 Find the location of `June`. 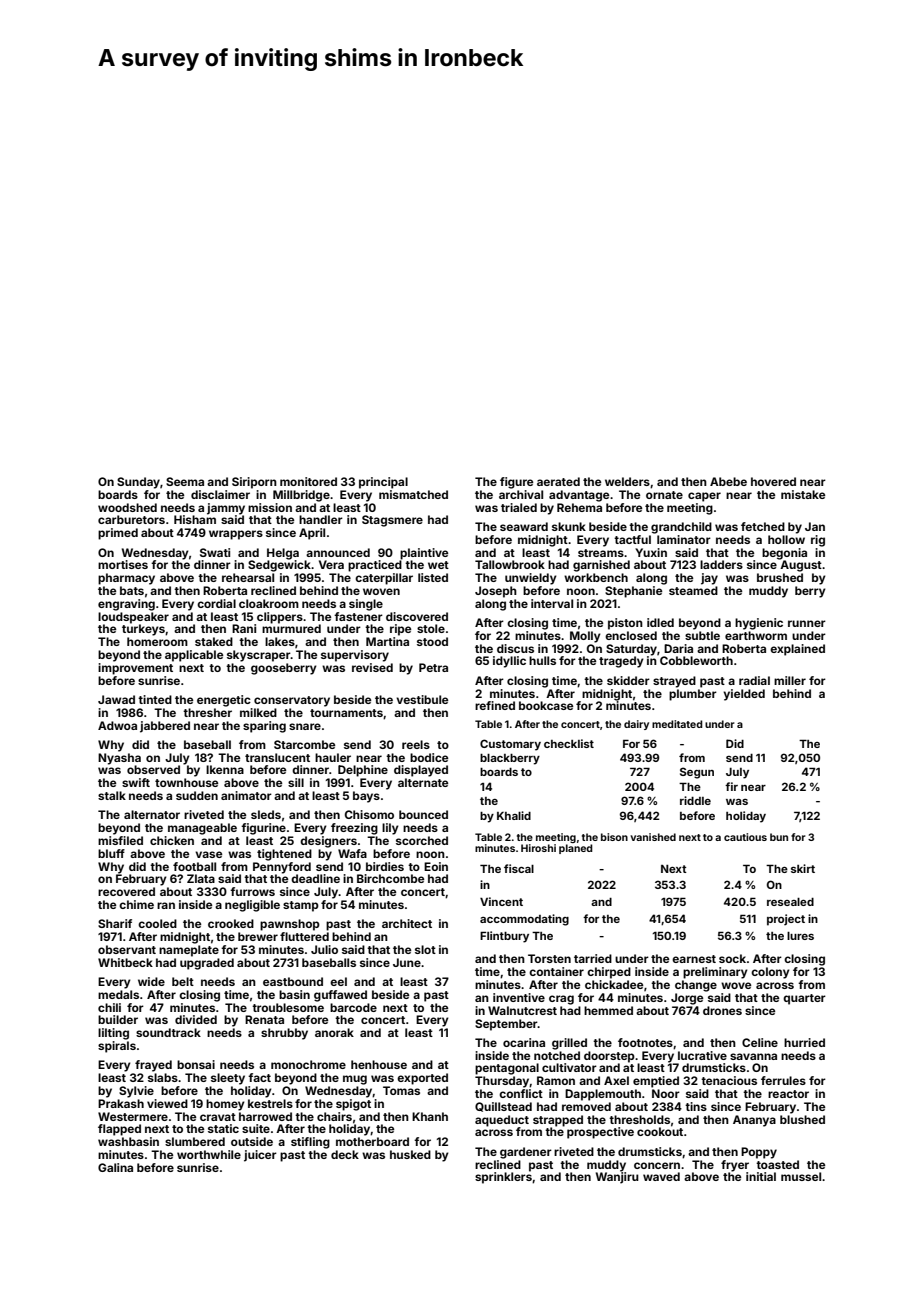

June is located at coordinates (407, 962).
